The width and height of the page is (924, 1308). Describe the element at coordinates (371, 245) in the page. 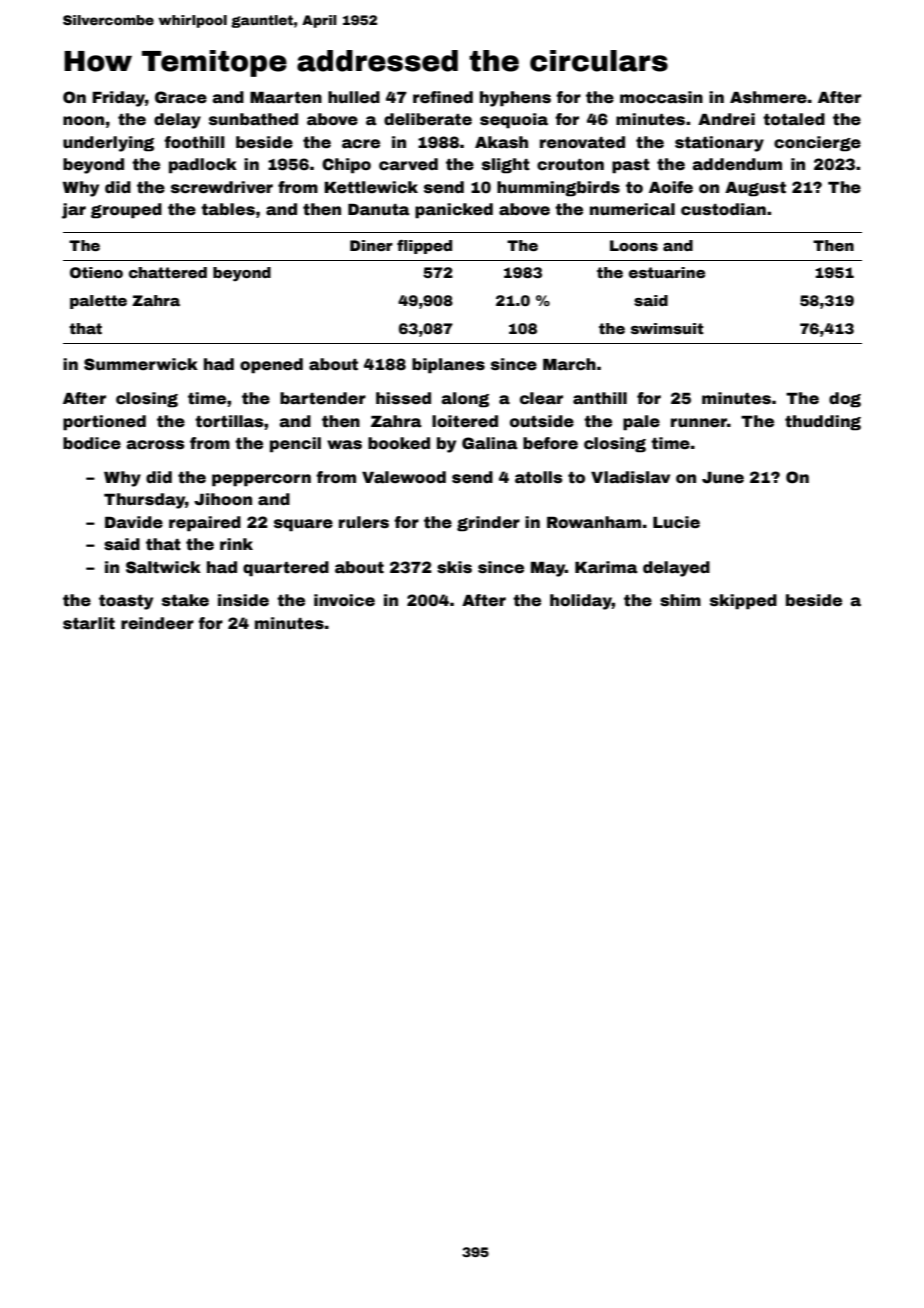

I see `Diner` at that location.
